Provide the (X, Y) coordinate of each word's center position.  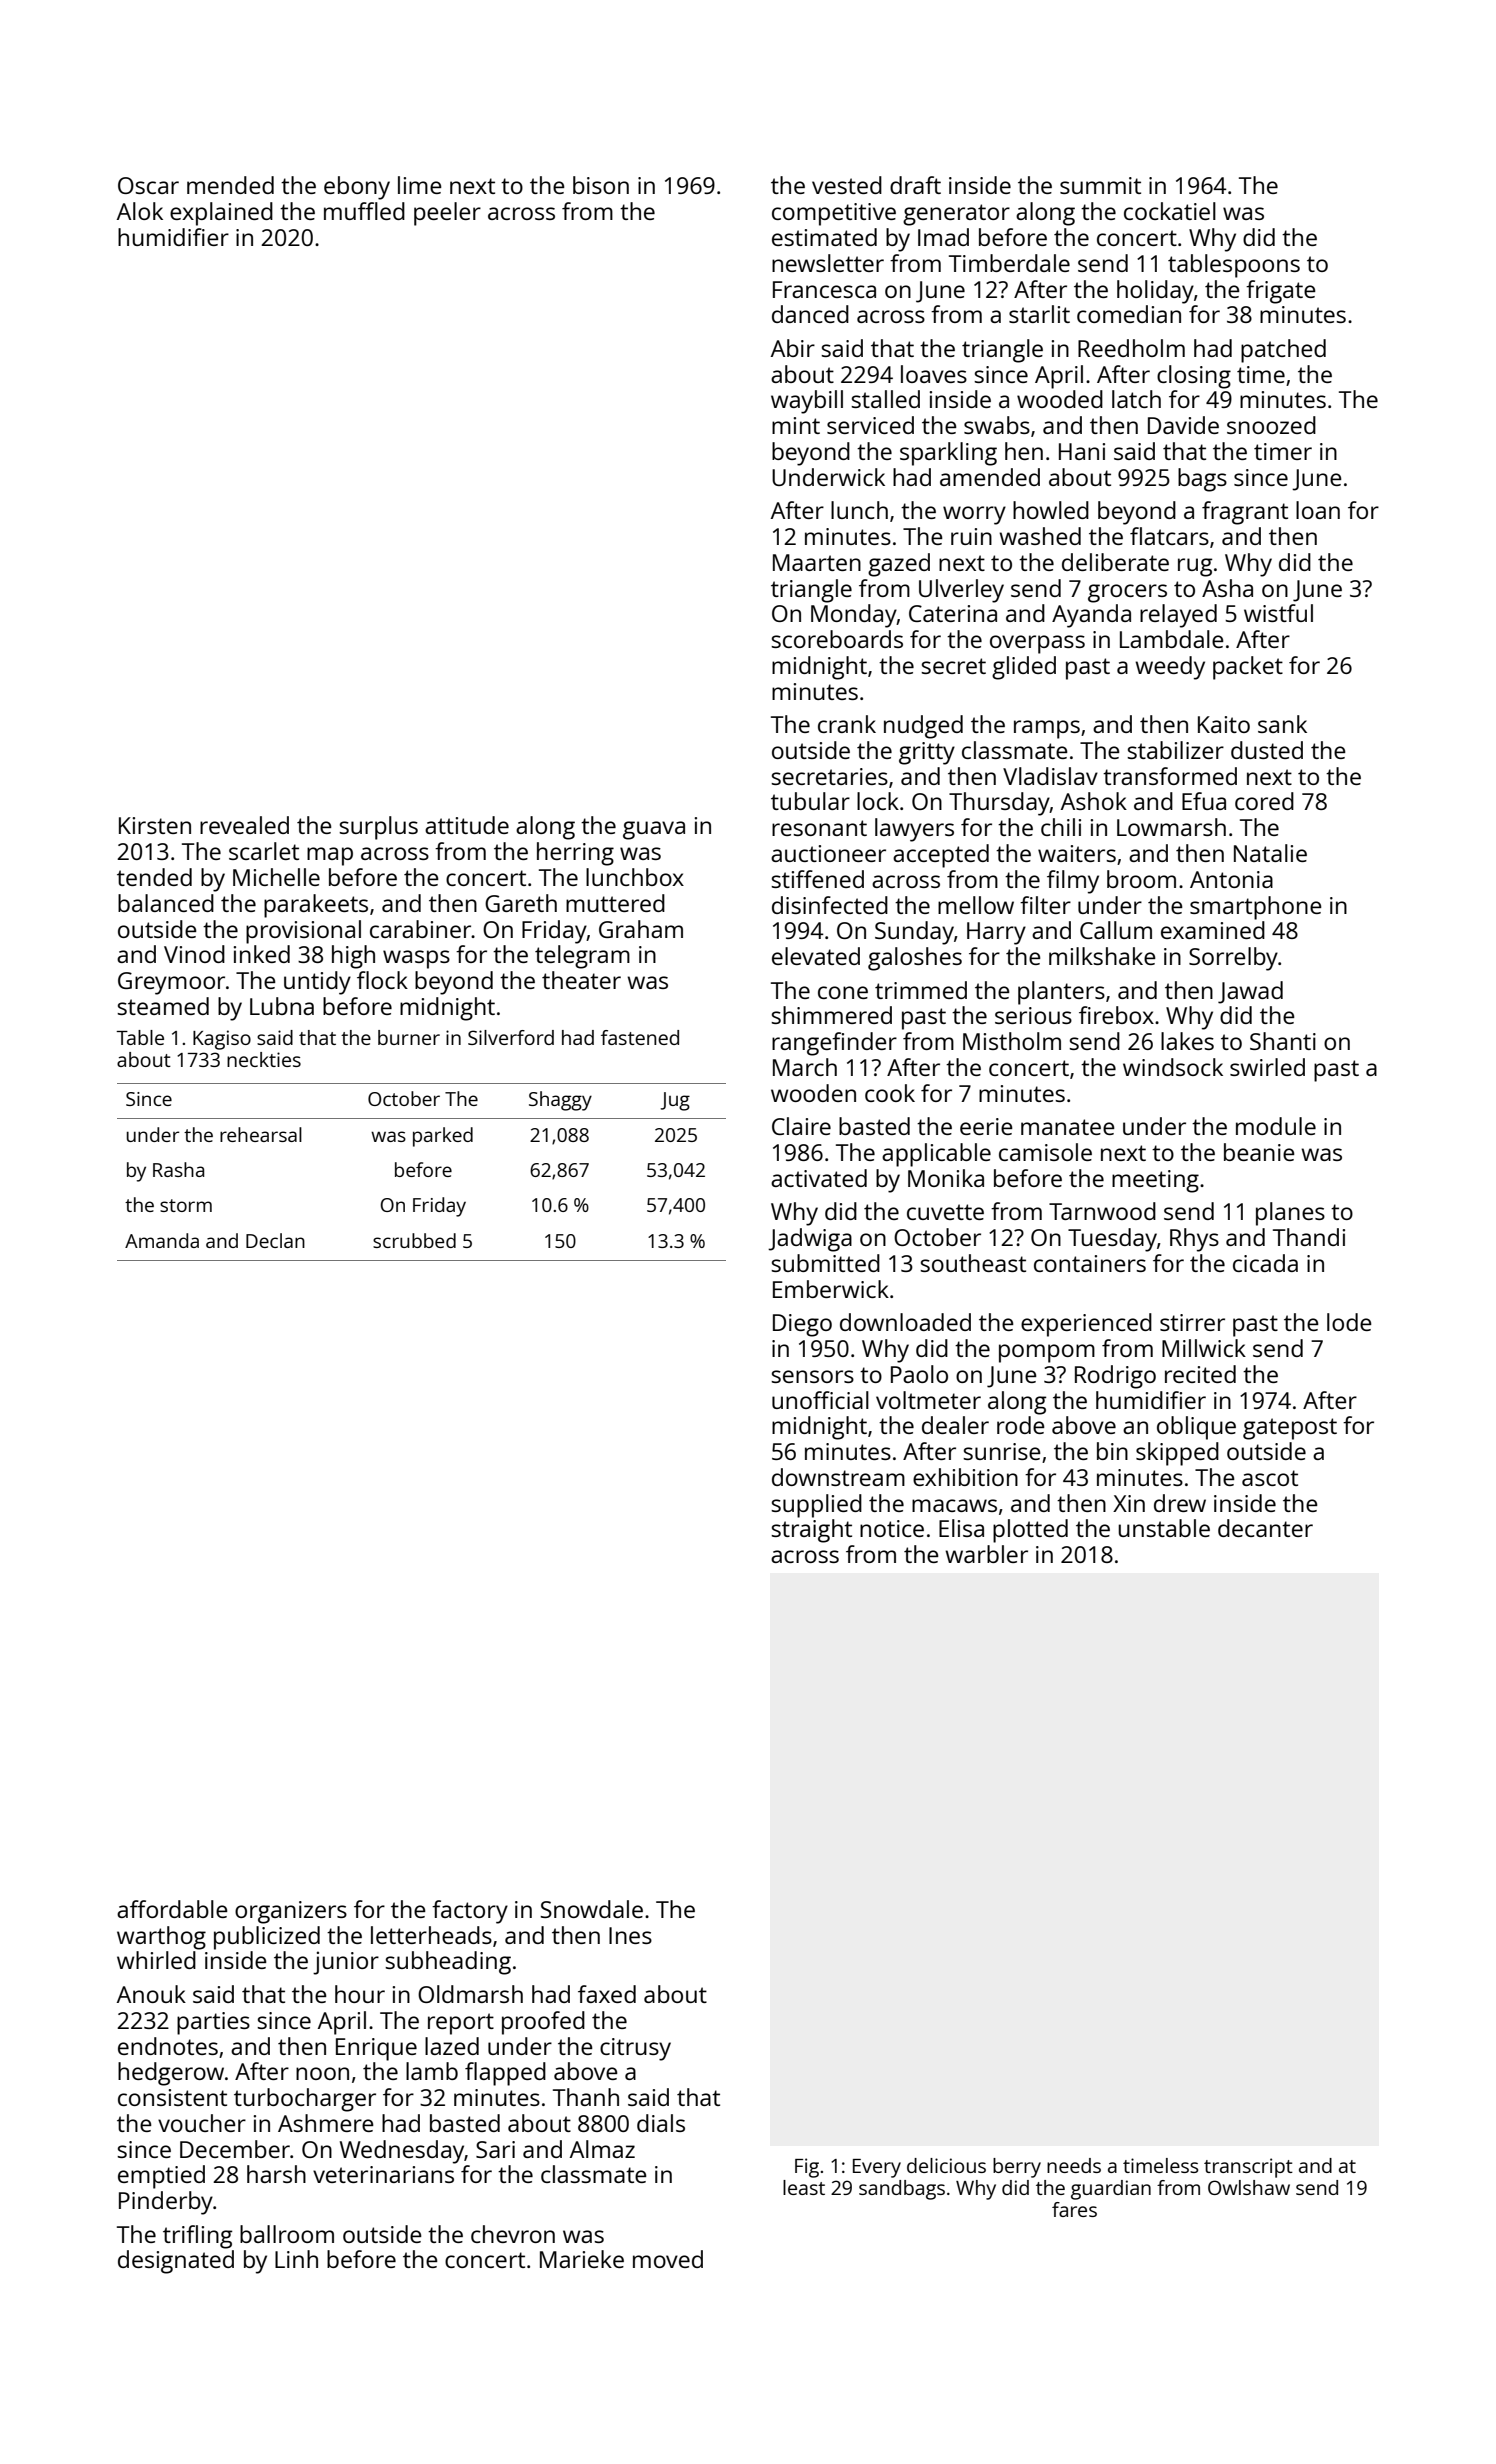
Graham (641, 929)
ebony (357, 188)
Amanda (162, 1240)
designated (176, 2262)
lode (1349, 1322)
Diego (802, 1325)
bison (601, 185)
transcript (1248, 2168)
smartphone (1256, 908)
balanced (166, 903)
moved (668, 2259)
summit (1100, 185)
